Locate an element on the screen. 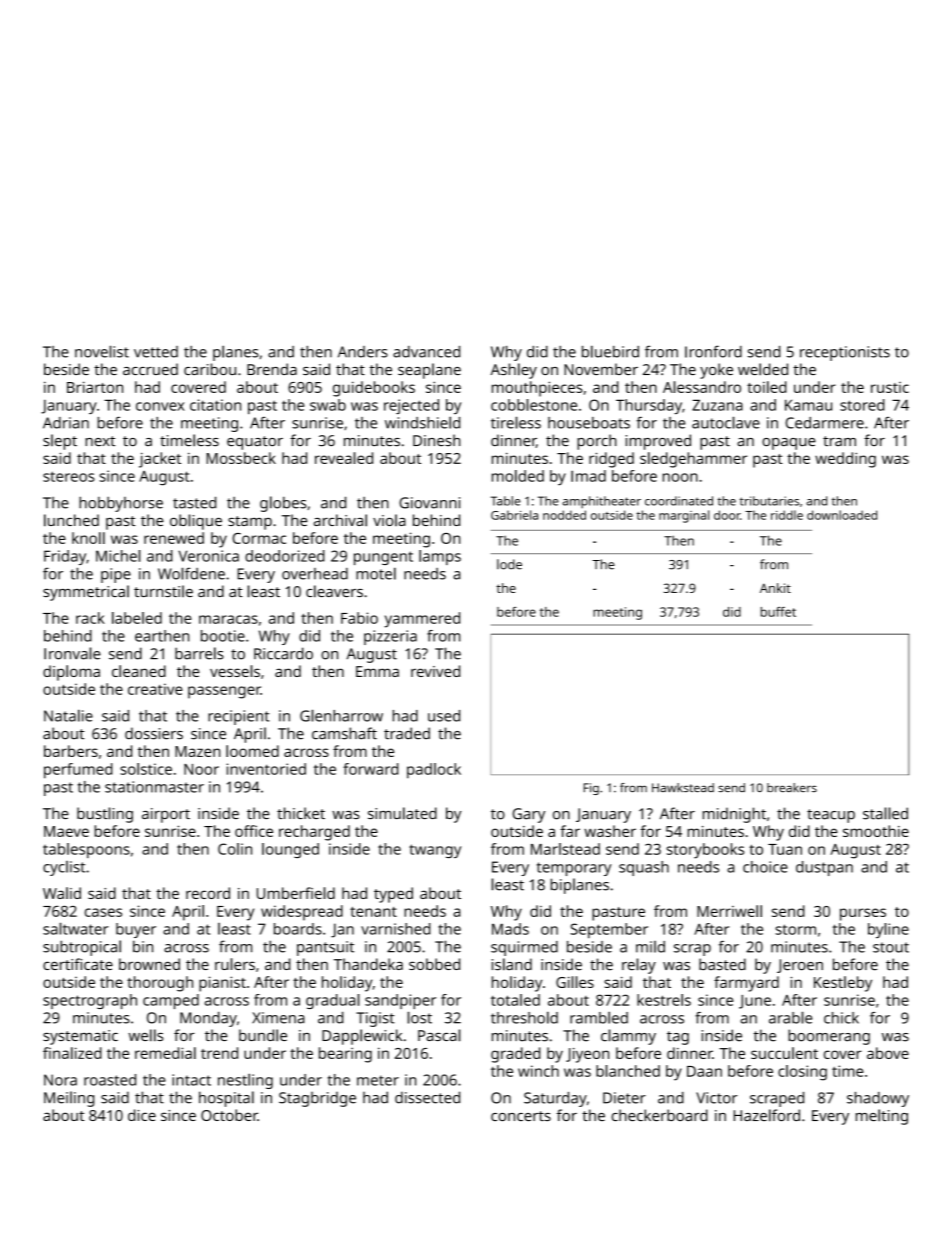 This screenshot has height=1233, width=952. October is located at coordinates (229, 1115).
